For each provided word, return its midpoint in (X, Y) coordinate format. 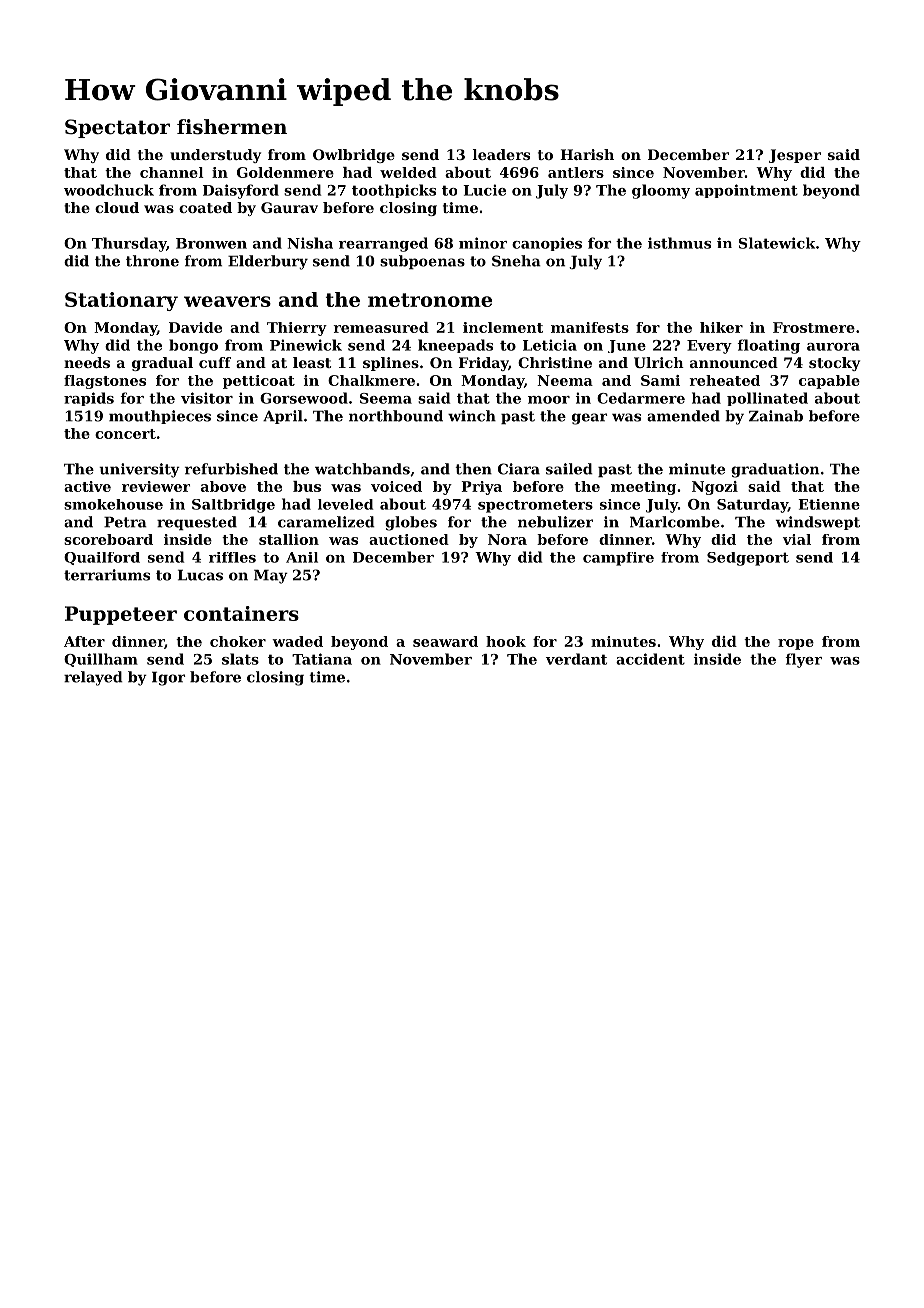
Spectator (117, 128)
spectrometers (535, 506)
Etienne (829, 504)
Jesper (795, 156)
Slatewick (777, 243)
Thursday (129, 244)
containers (241, 613)
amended (683, 416)
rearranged (383, 244)
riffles (232, 557)
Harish (587, 154)
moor (549, 400)
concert (125, 434)
